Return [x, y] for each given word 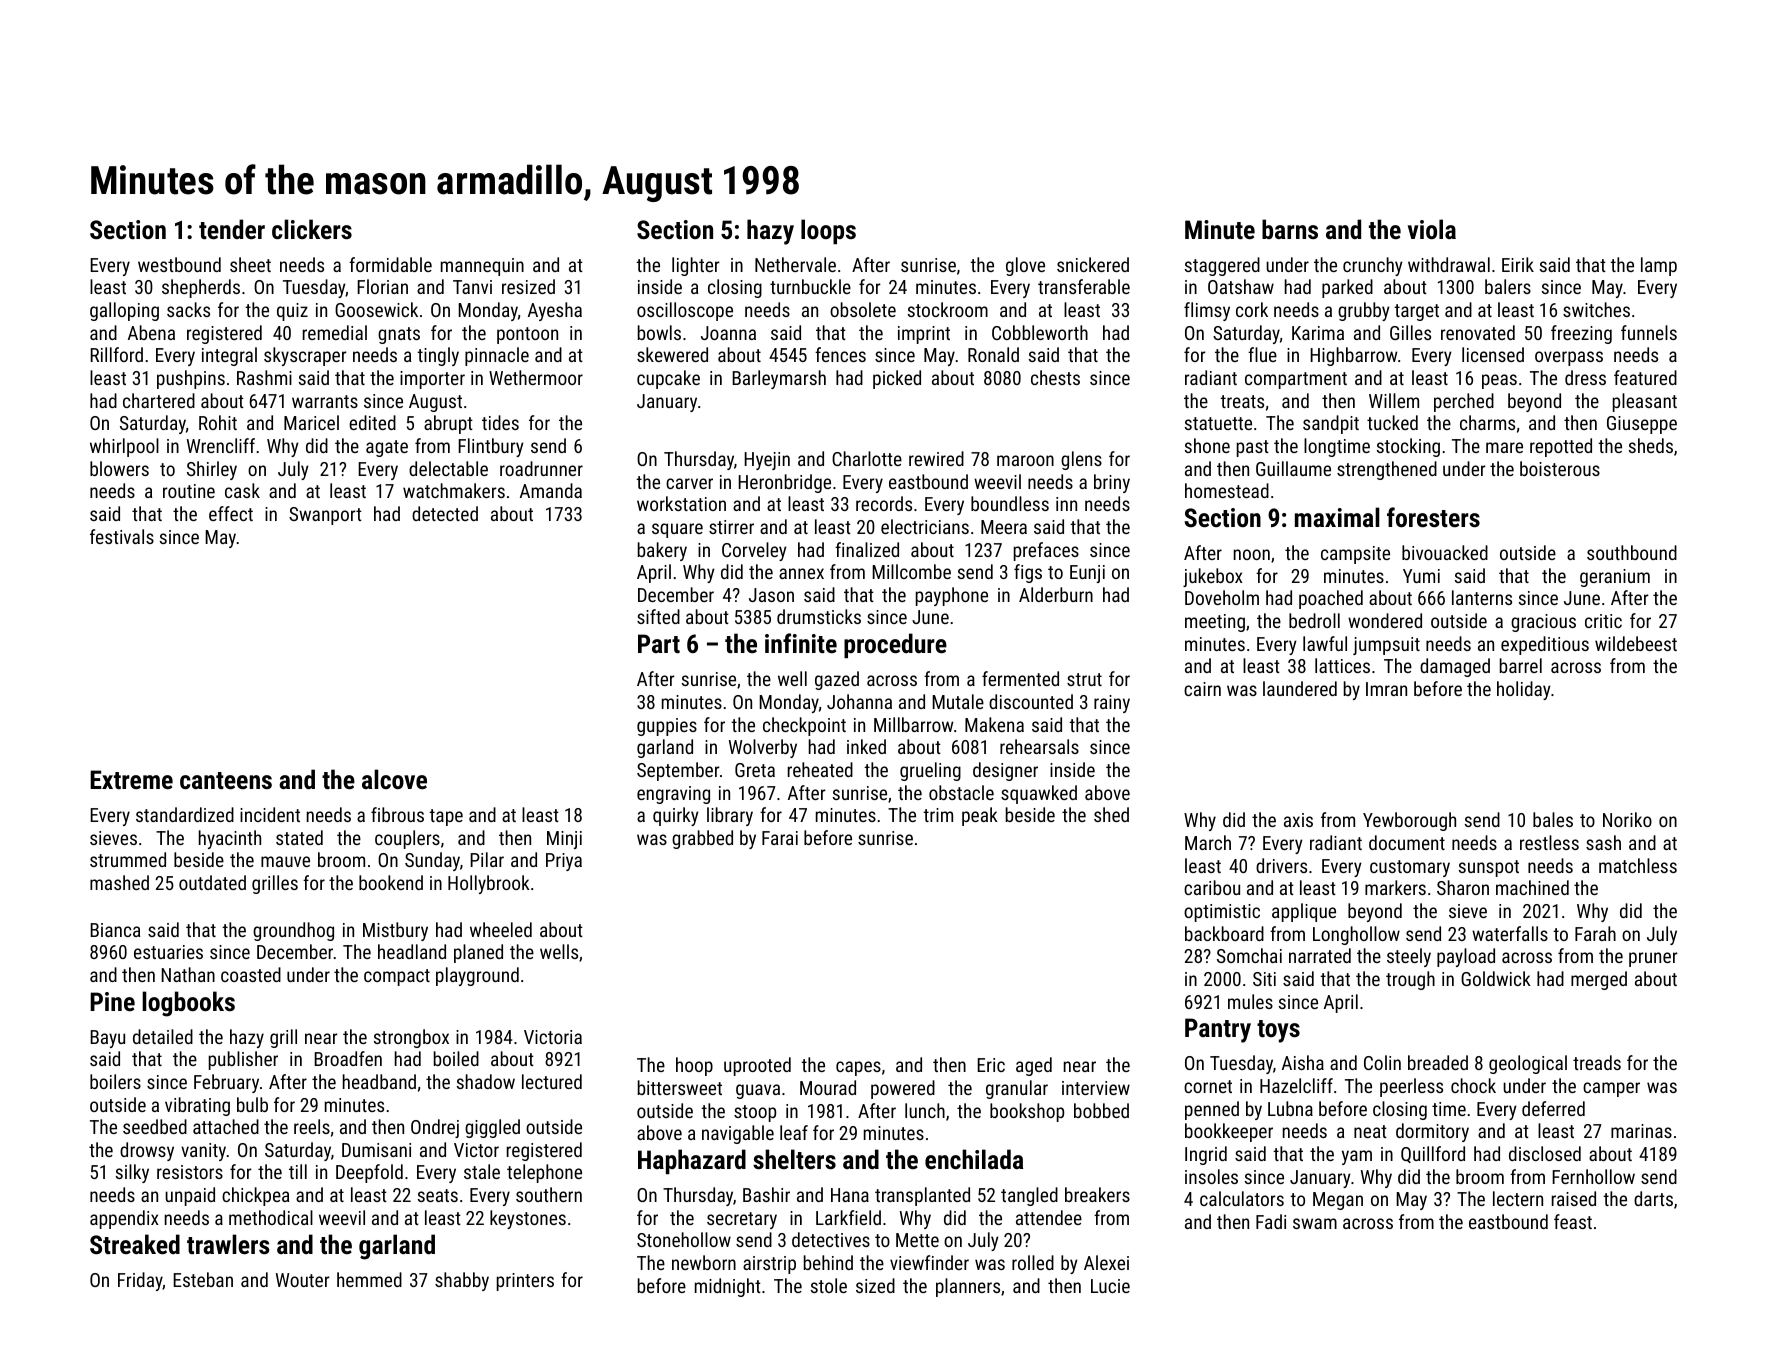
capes [858, 1068]
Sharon [1463, 887]
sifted [658, 616]
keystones [528, 1219]
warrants [325, 401]
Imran [1386, 689]
